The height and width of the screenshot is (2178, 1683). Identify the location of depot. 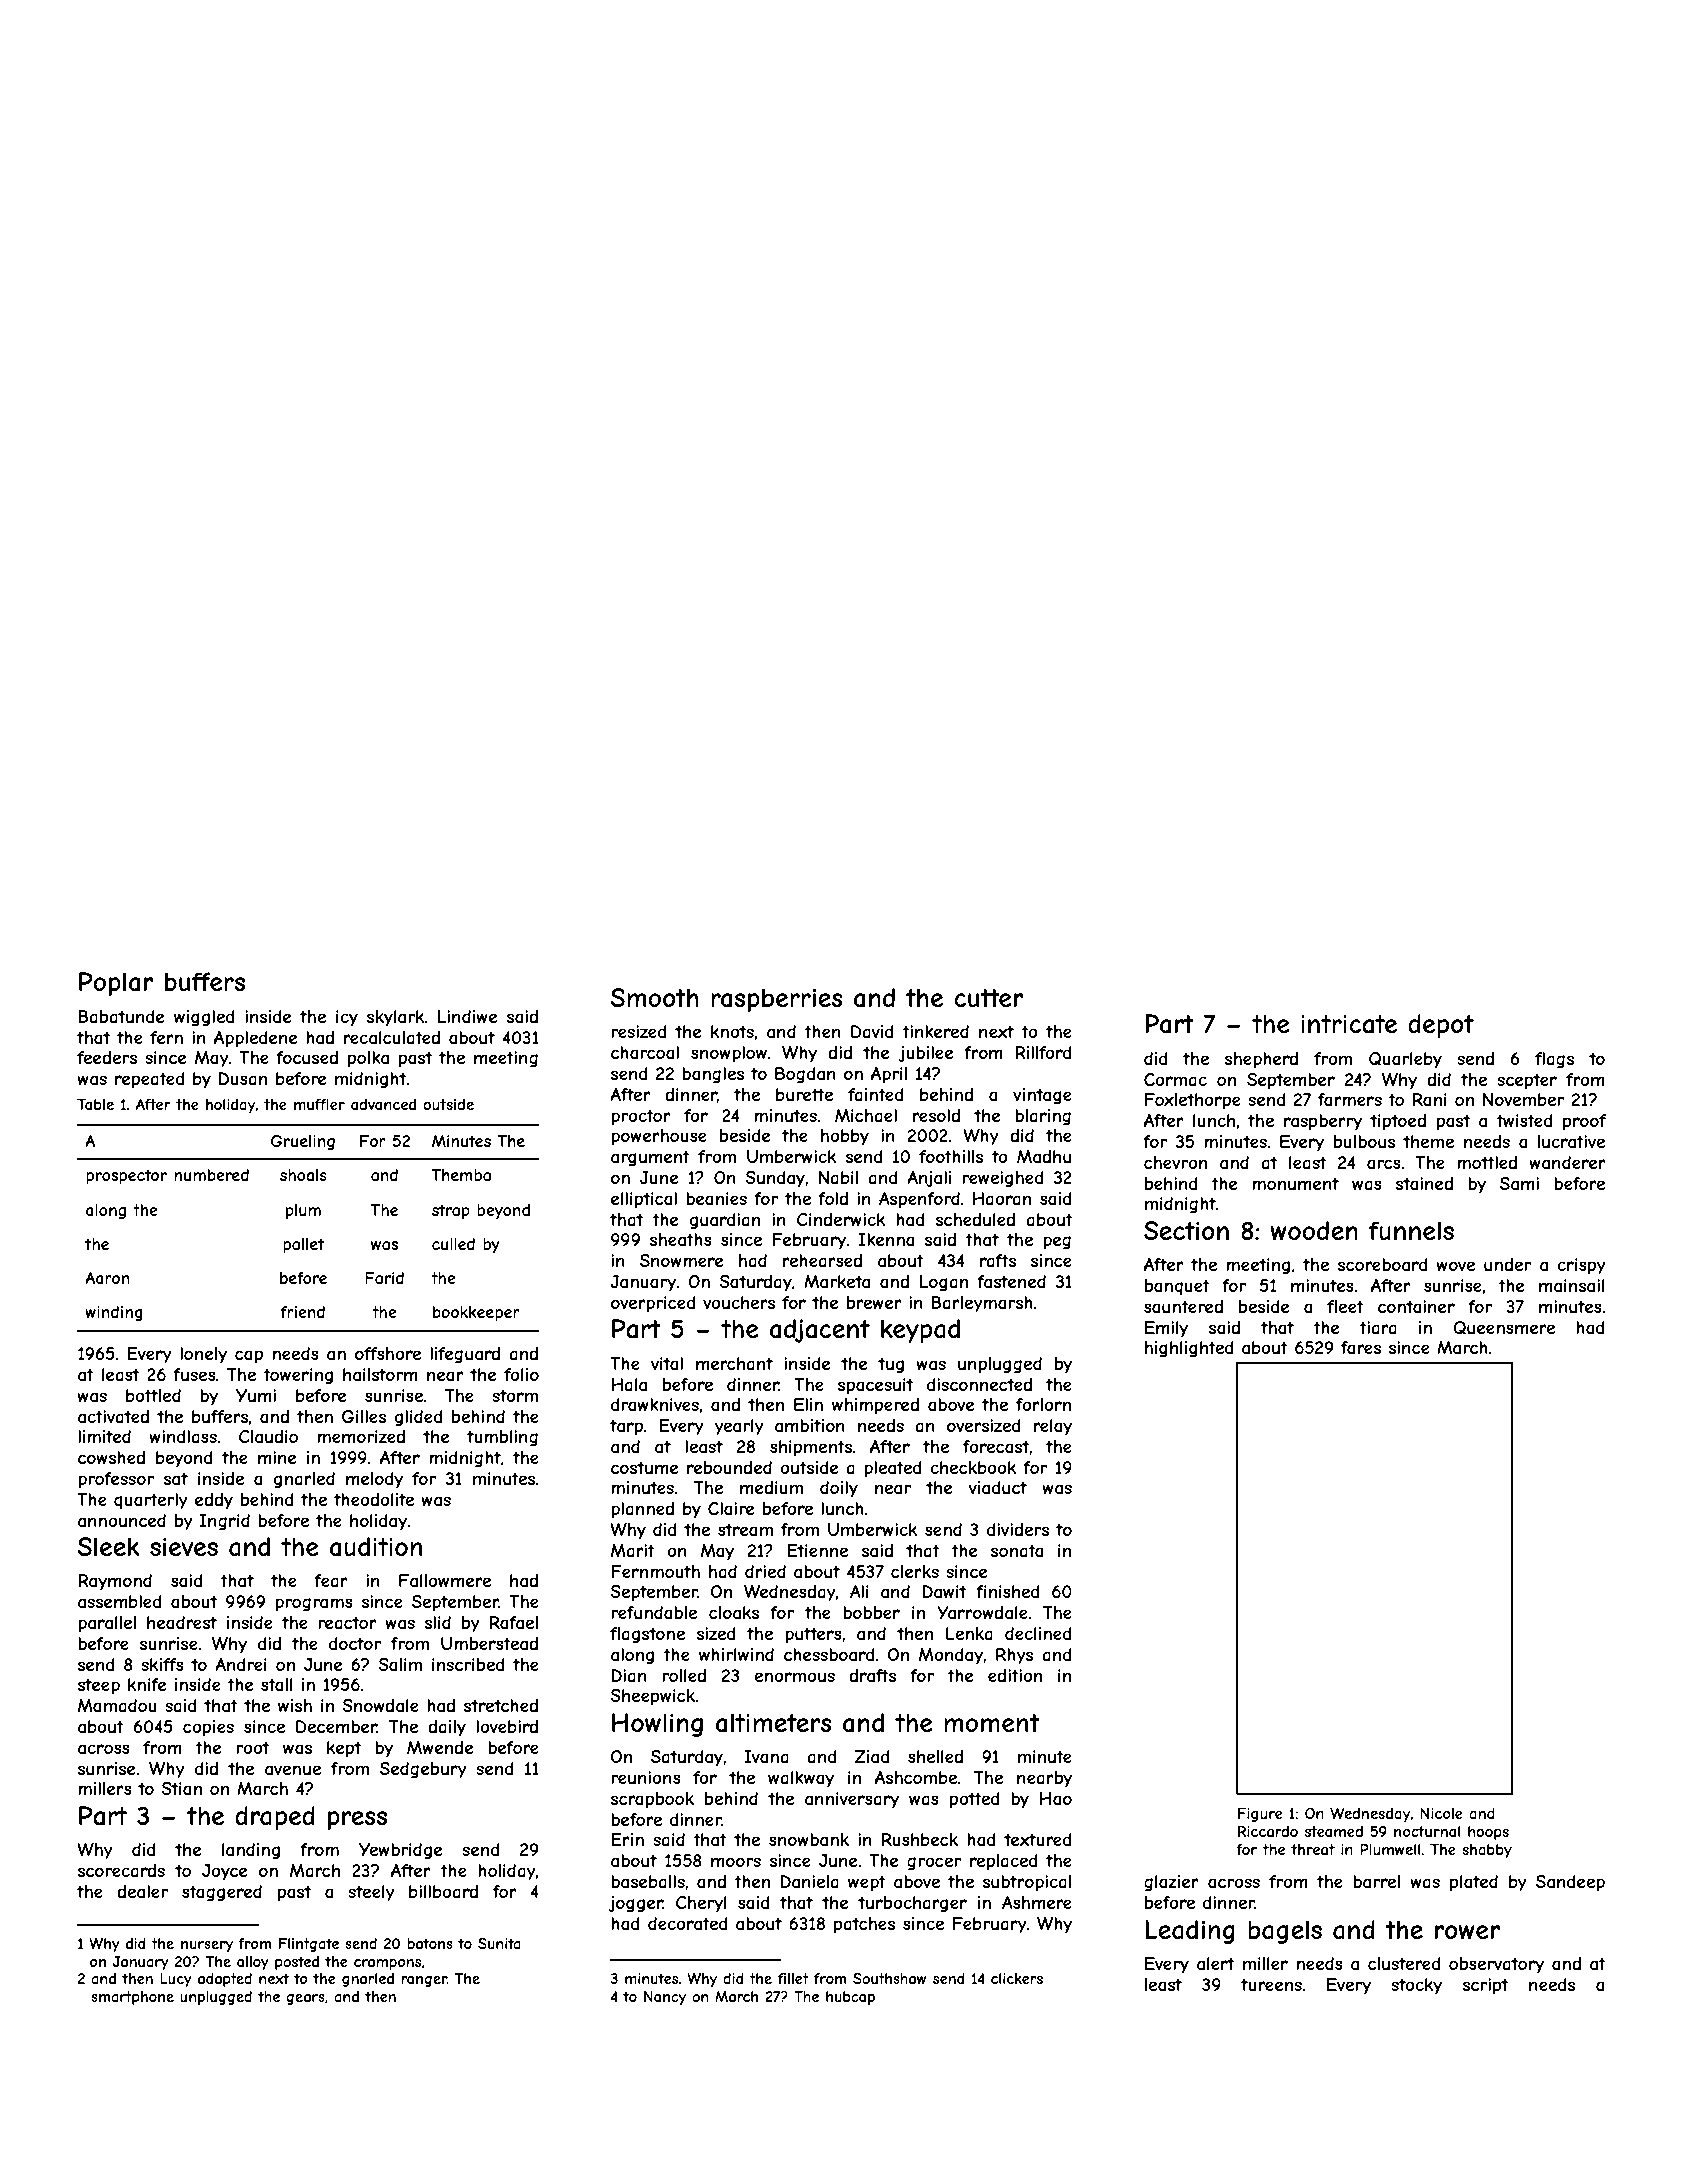
(1441, 1026).
